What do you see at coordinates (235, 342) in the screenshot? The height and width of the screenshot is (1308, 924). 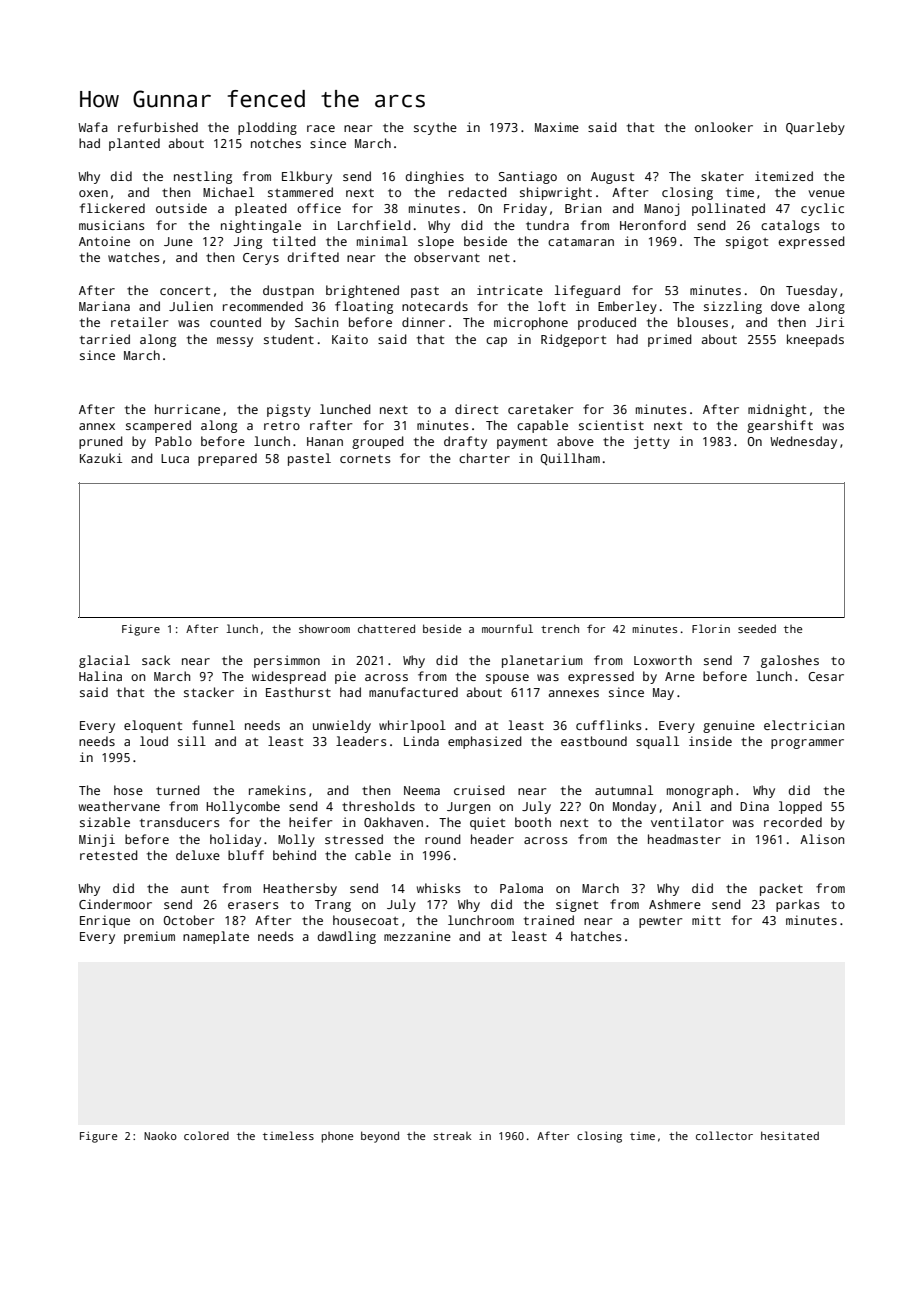 I see `messy` at bounding box center [235, 342].
